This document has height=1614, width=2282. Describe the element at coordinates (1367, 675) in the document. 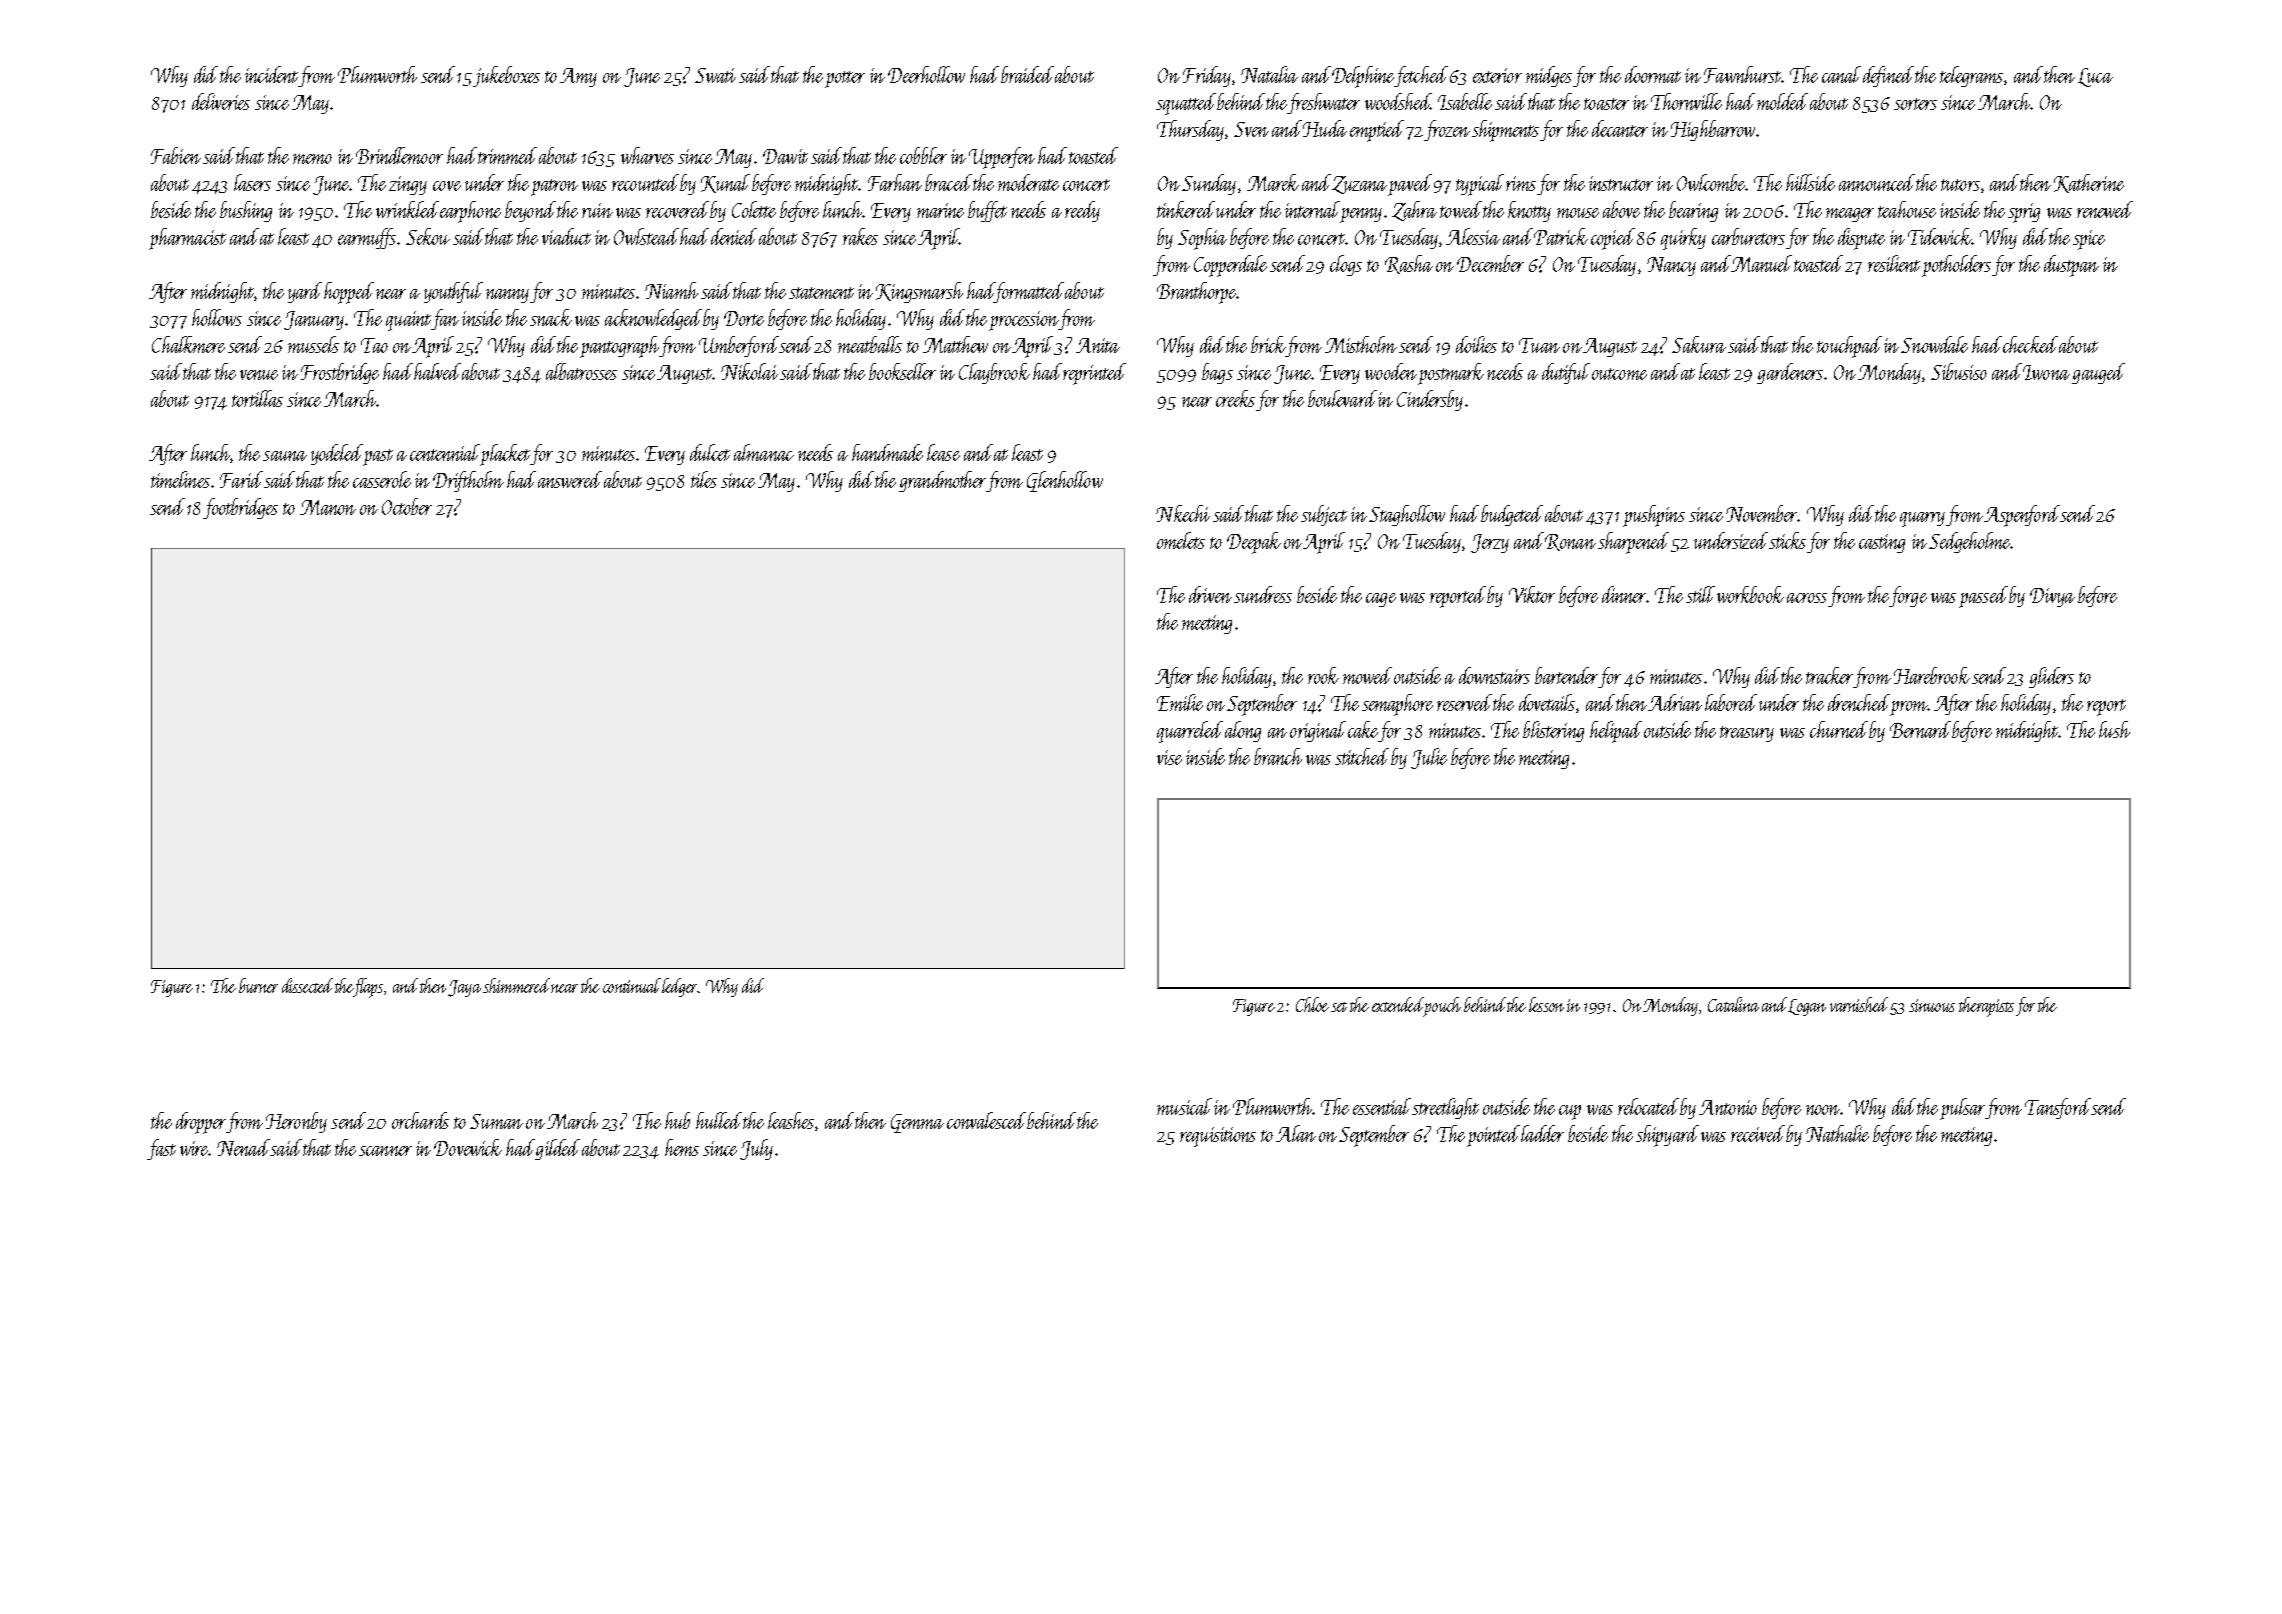

I see `mowed` at that location.
